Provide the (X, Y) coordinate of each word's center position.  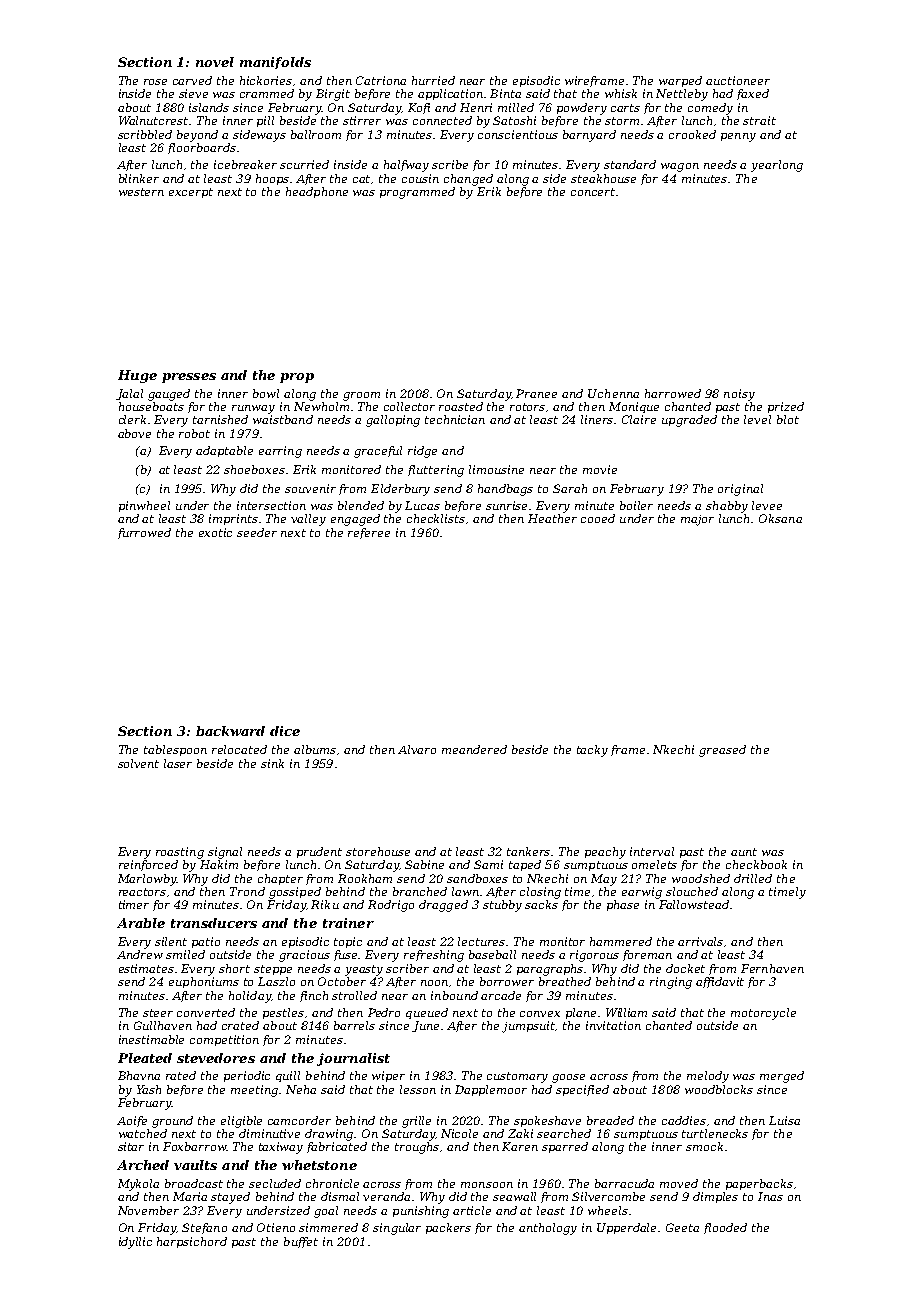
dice (285, 731)
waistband (283, 419)
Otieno (276, 1227)
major (697, 520)
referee (369, 533)
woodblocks (719, 1089)
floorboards (202, 148)
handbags (505, 490)
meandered (474, 749)
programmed (417, 193)
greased (722, 751)
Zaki (520, 1133)
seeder (257, 532)
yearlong (777, 166)
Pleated (145, 1058)
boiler (636, 505)
